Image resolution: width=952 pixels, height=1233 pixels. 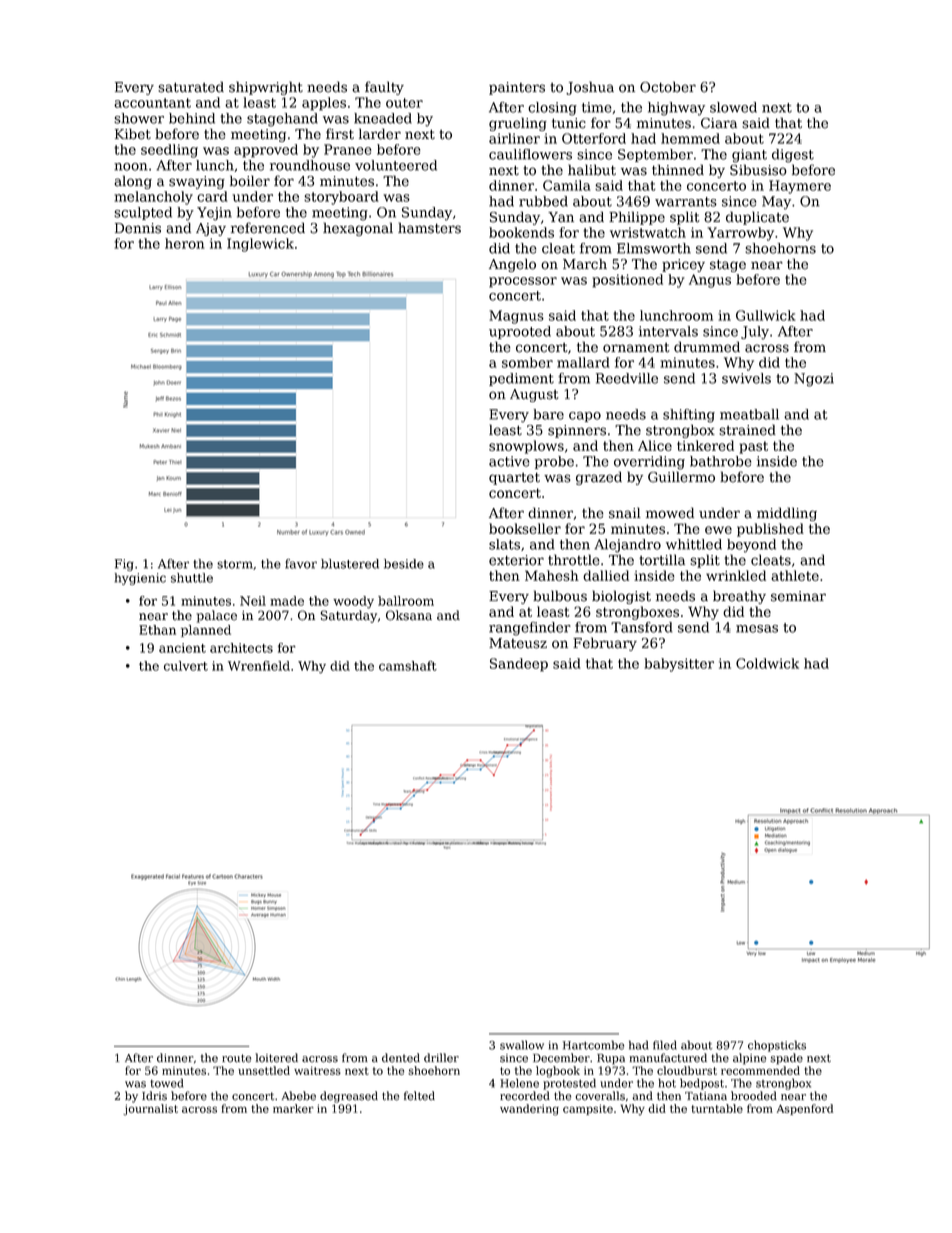 I want to click on wandering, so click(x=529, y=1110).
